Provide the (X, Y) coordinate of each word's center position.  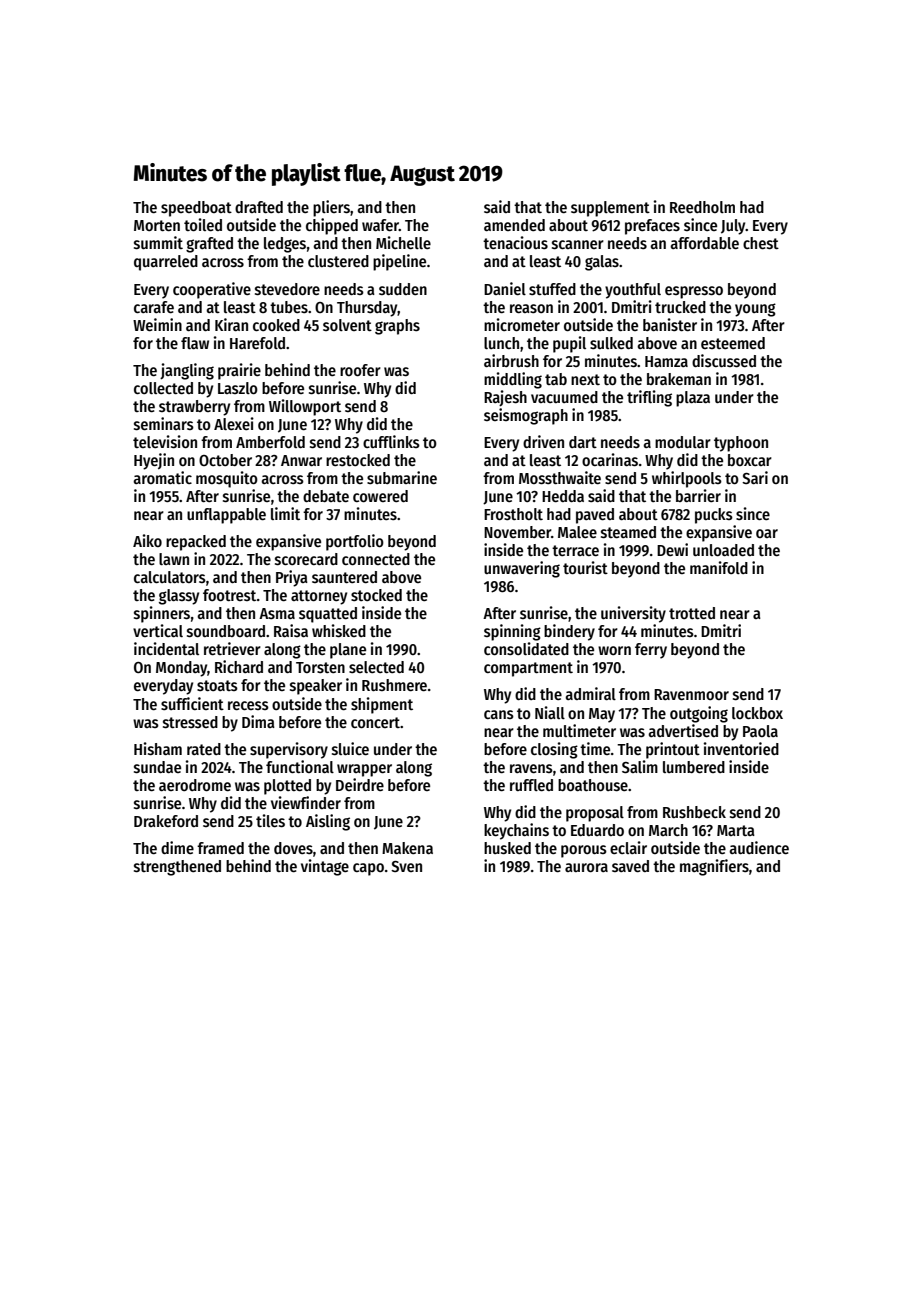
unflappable (226, 516)
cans (499, 714)
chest (761, 243)
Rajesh (505, 398)
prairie (239, 371)
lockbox (757, 713)
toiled (203, 224)
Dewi (672, 549)
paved (595, 516)
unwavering (522, 569)
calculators (170, 577)
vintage (325, 867)
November (517, 532)
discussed (724, 361)
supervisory (289, 750)
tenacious (515, 242)
